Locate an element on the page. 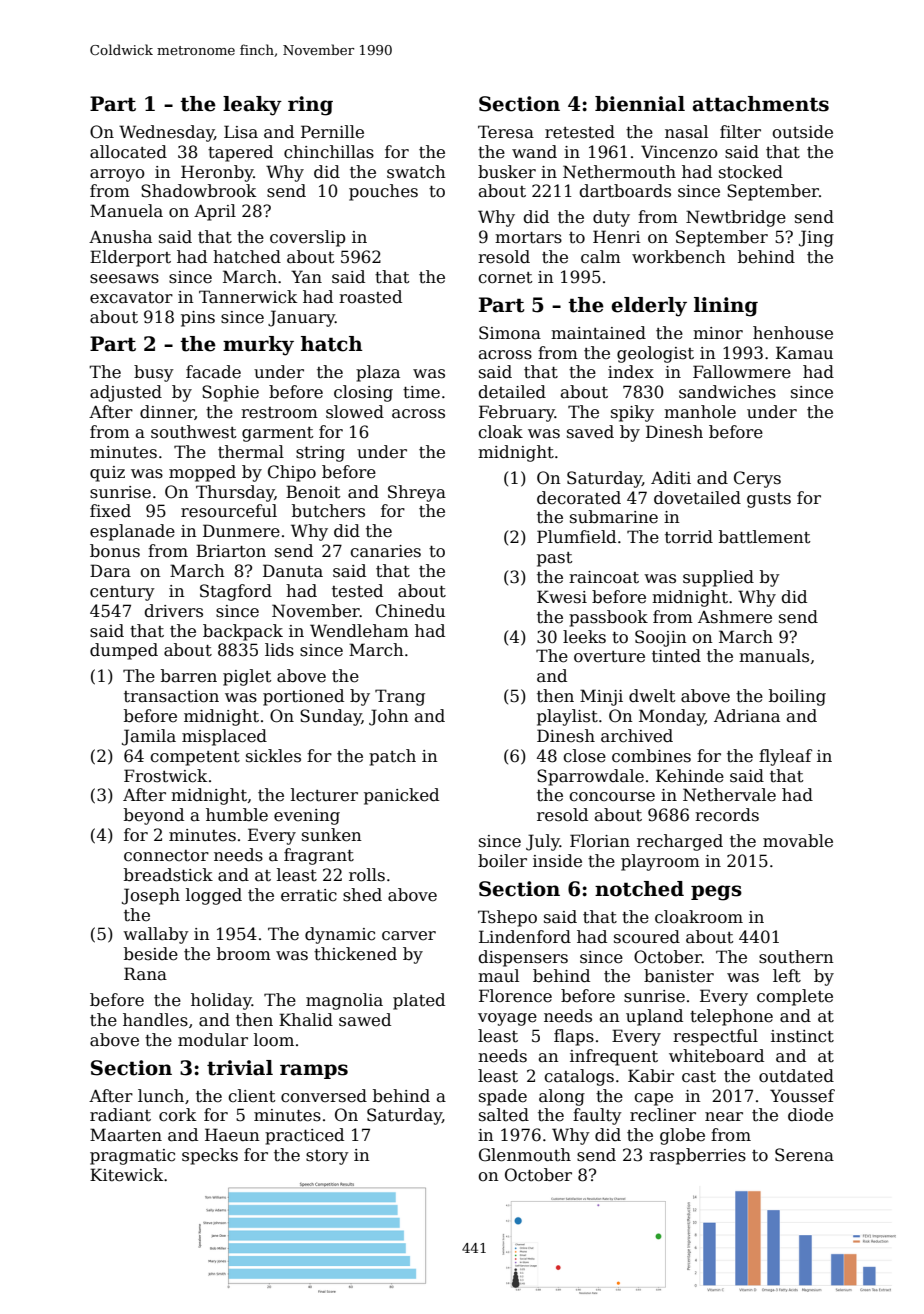  Sophie is located at coordinates (230, 393).
